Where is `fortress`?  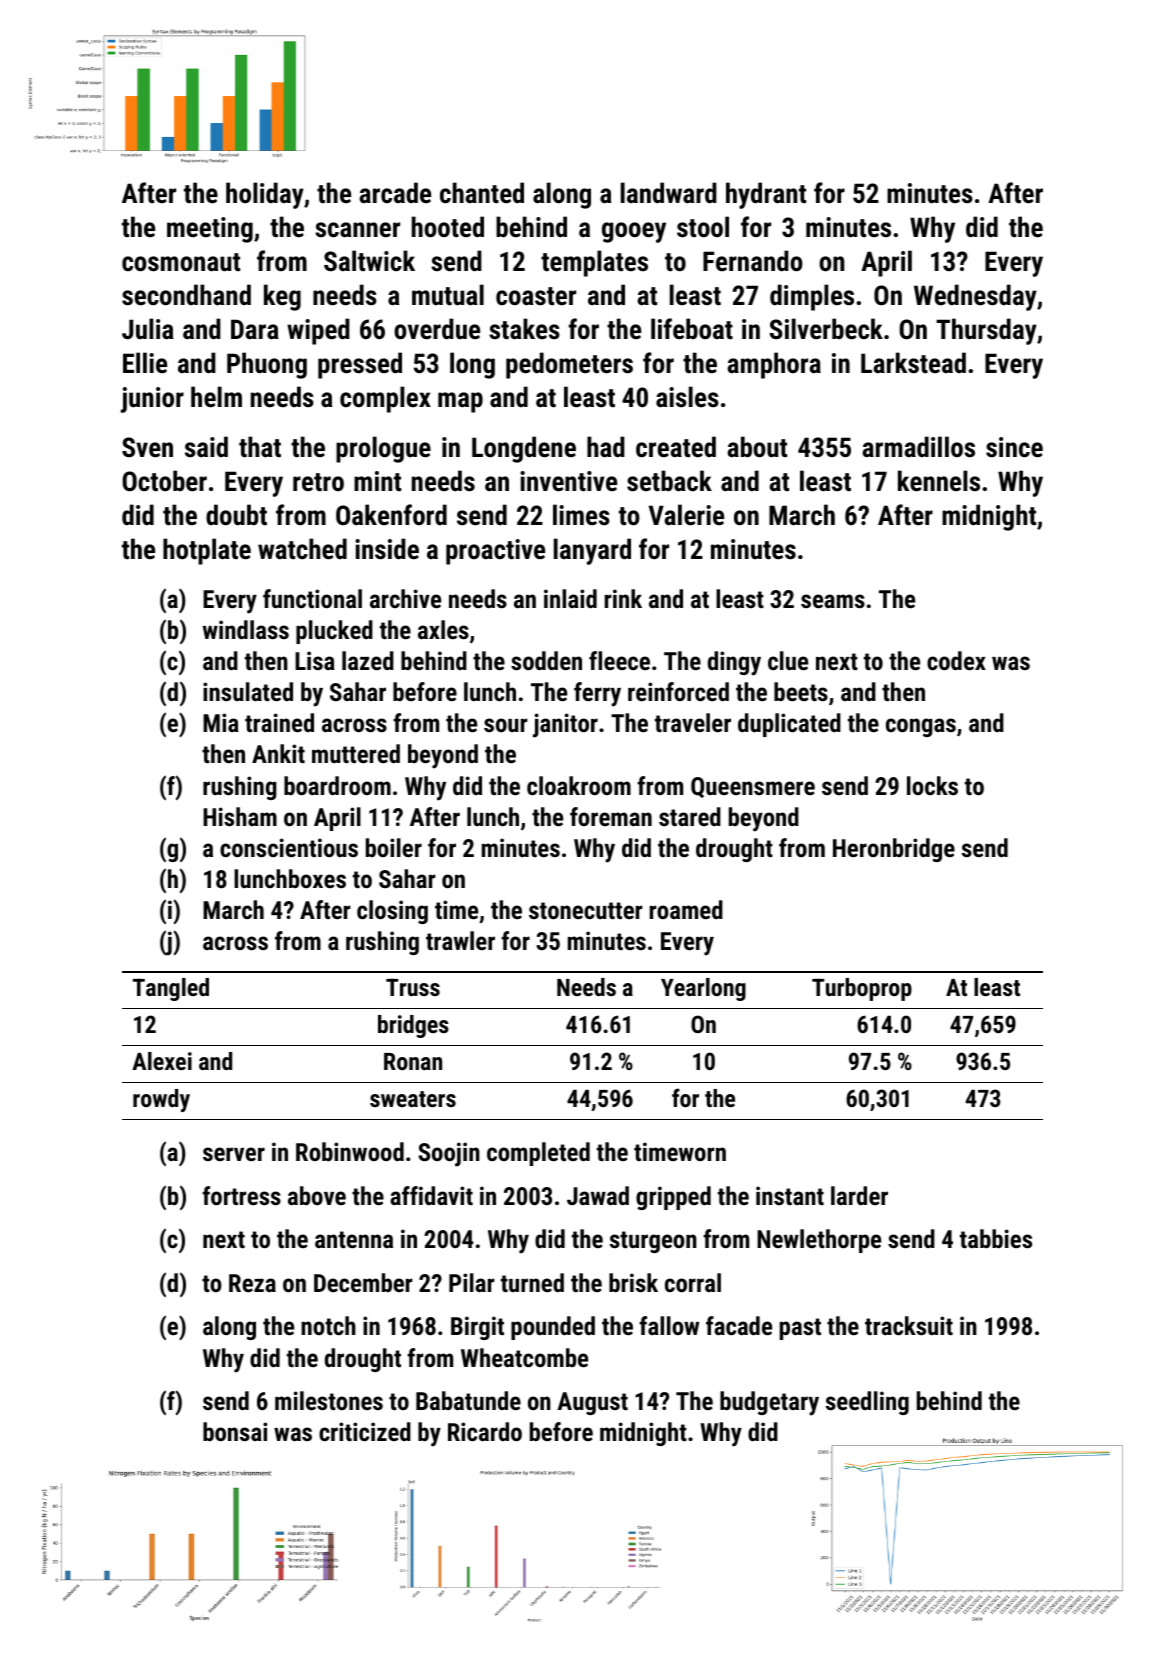 fortress is located at coordinates (241, 1195).
